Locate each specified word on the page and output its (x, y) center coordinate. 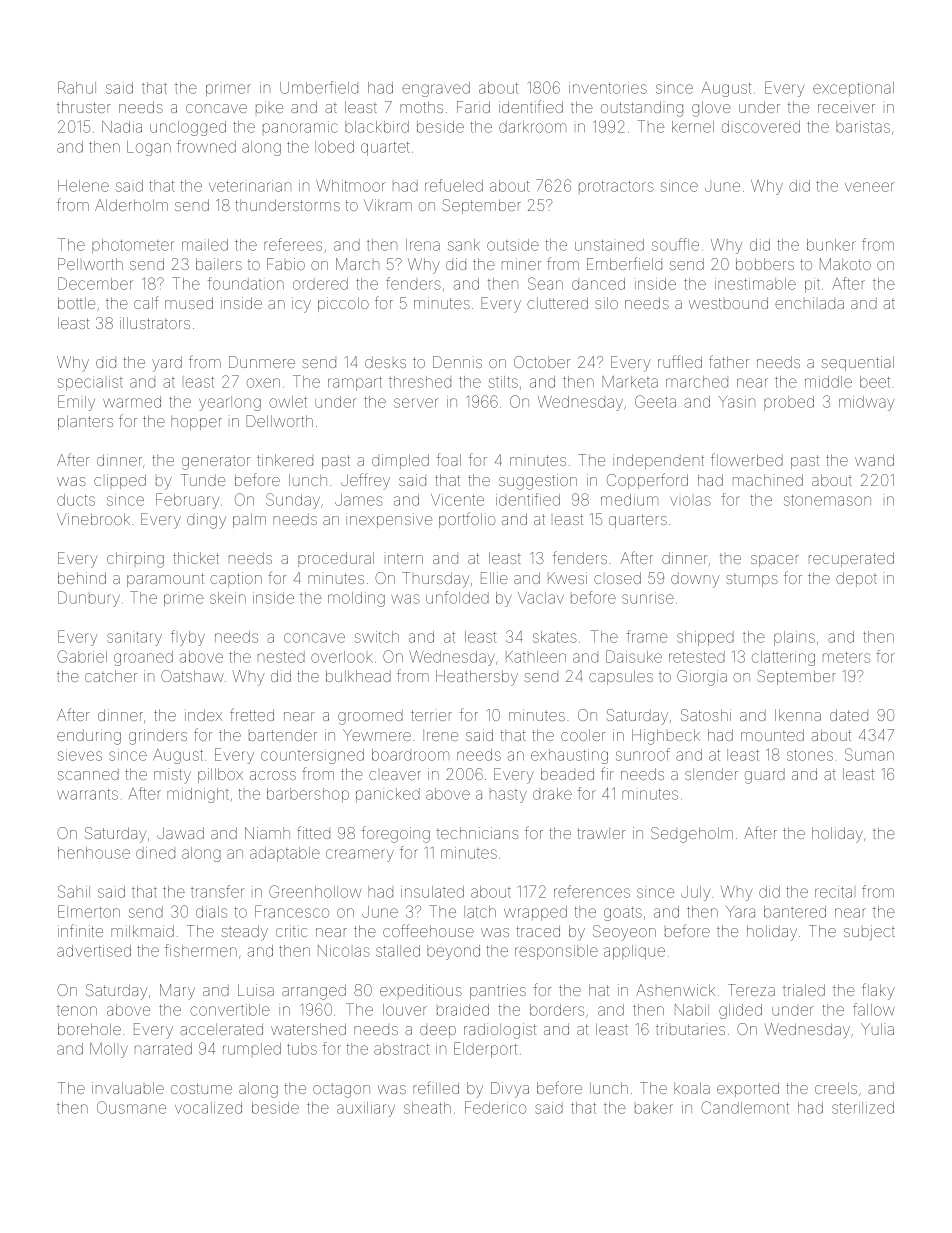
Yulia (877, 1029)
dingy (206, 521)
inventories (608, 88)
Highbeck (666, 737)
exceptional (853, 89)
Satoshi (706, 715)
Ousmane (131, 1107)
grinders (158, 737)
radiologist (500, 1031)
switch (377, 637)
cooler (583, 735)
